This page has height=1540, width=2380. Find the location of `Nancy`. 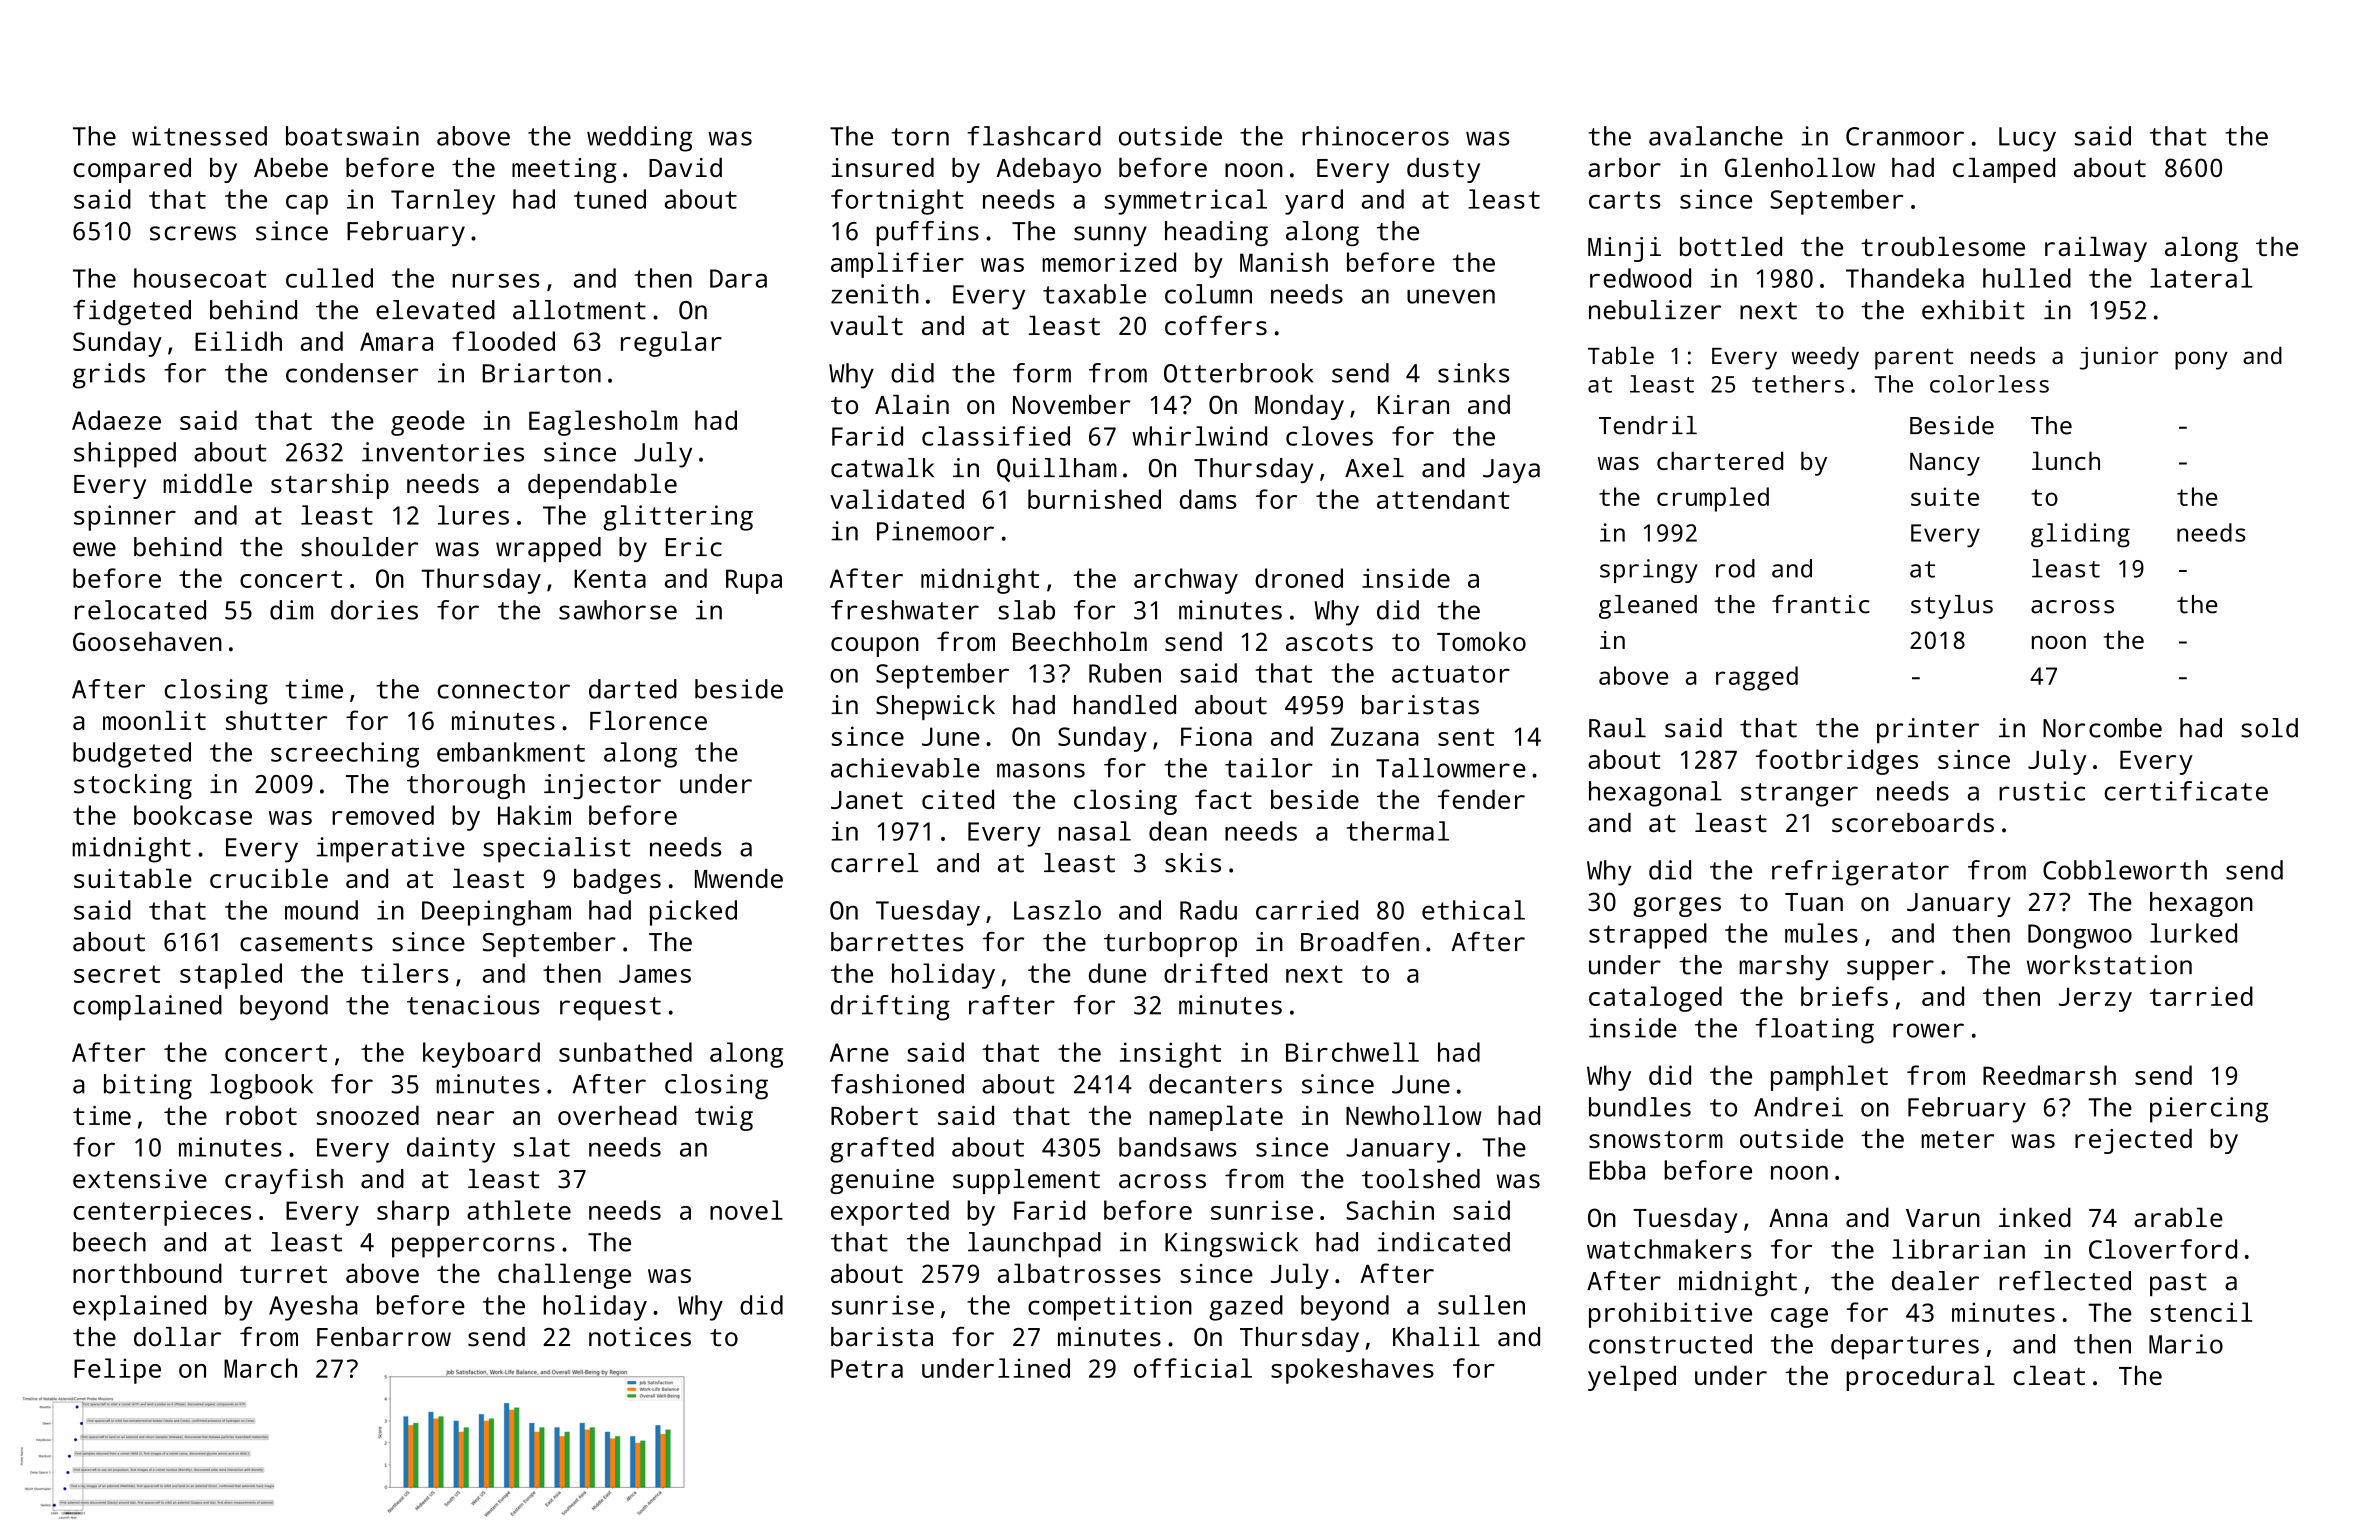

Nancy is located at coordinates (1945, 464).
